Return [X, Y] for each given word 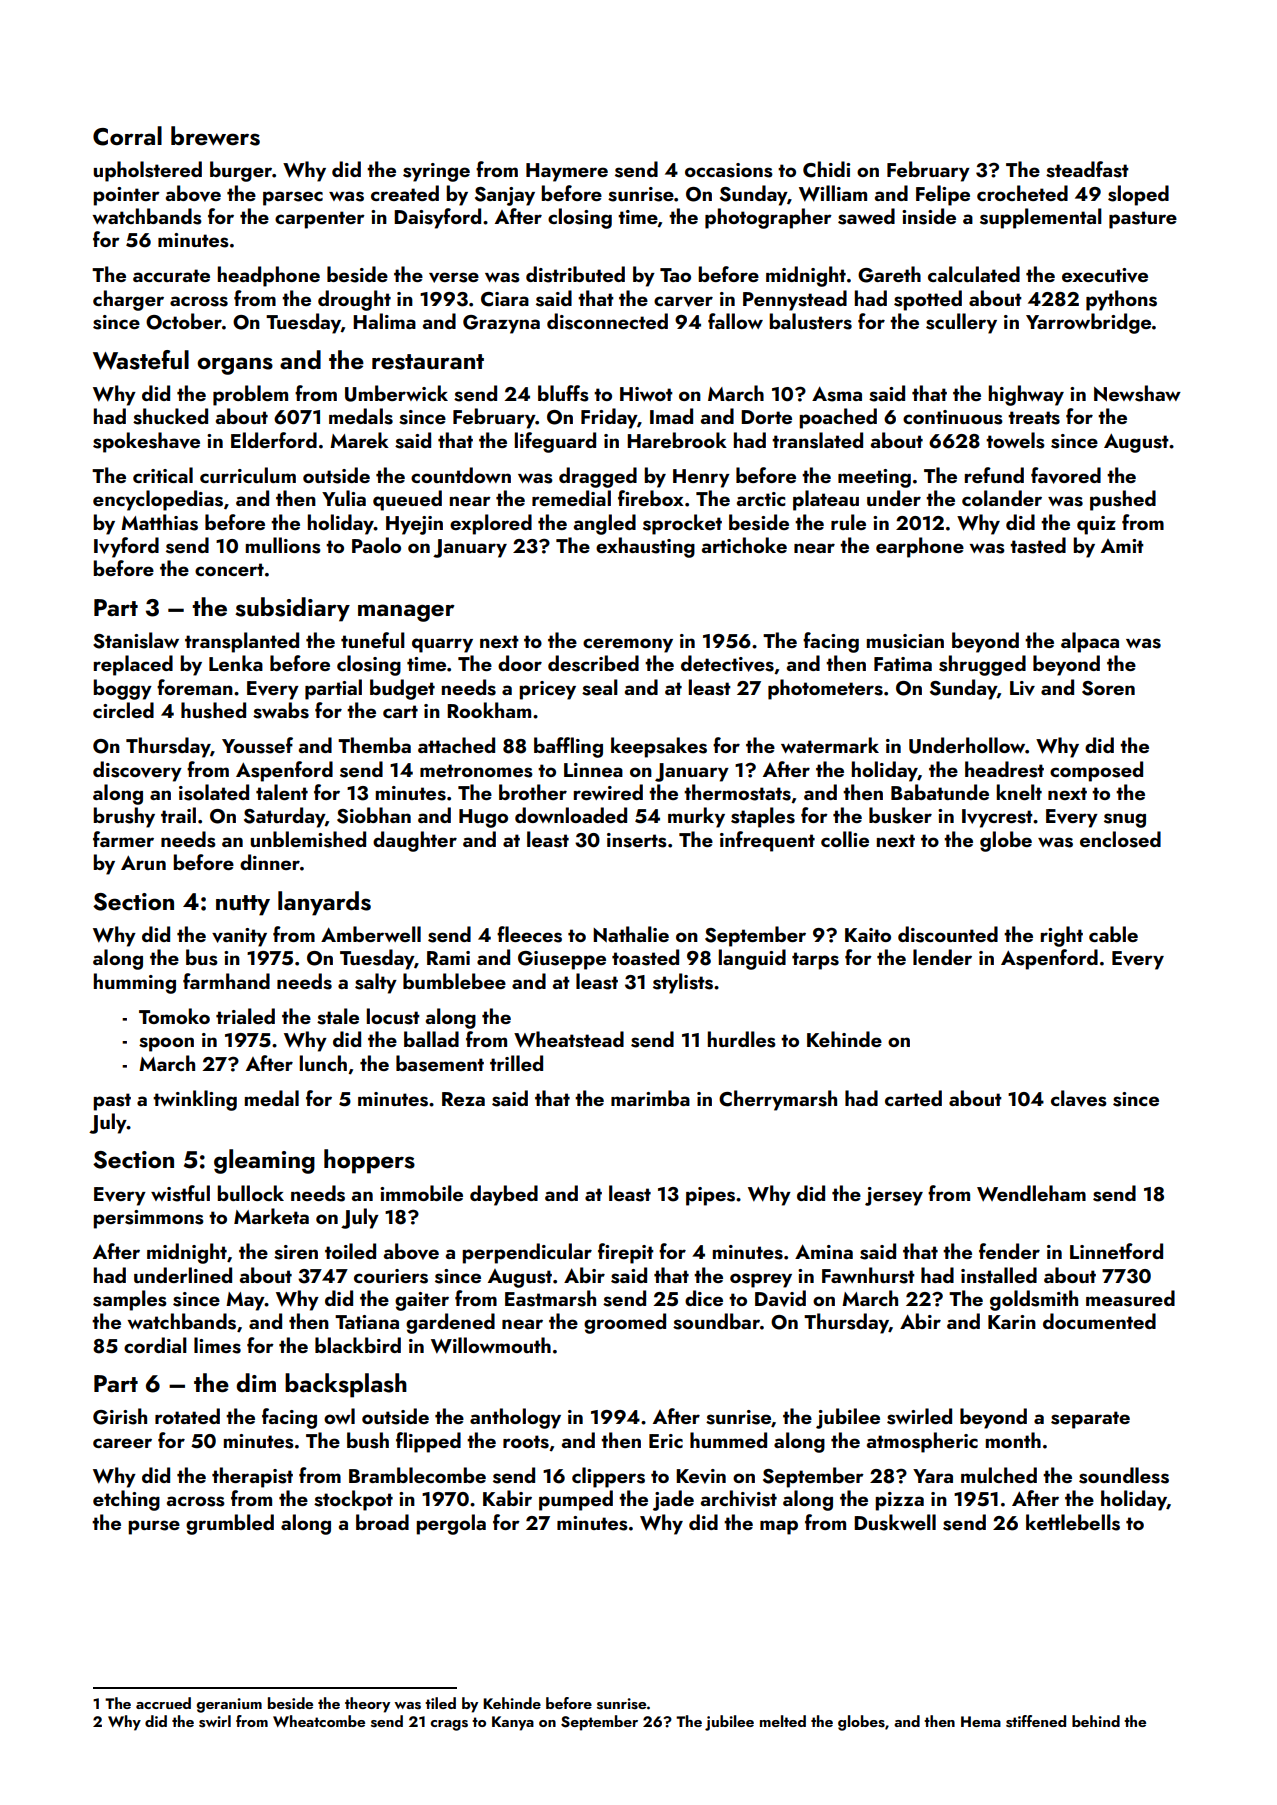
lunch [323, 1063]
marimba [650, 1098]
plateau [826, 500]
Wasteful [141, 360]
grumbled [230, 1524]
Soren [1108, 688]
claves [1079, 1098]
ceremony [628, 645]
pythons [1121, 300]
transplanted [242, 642]
